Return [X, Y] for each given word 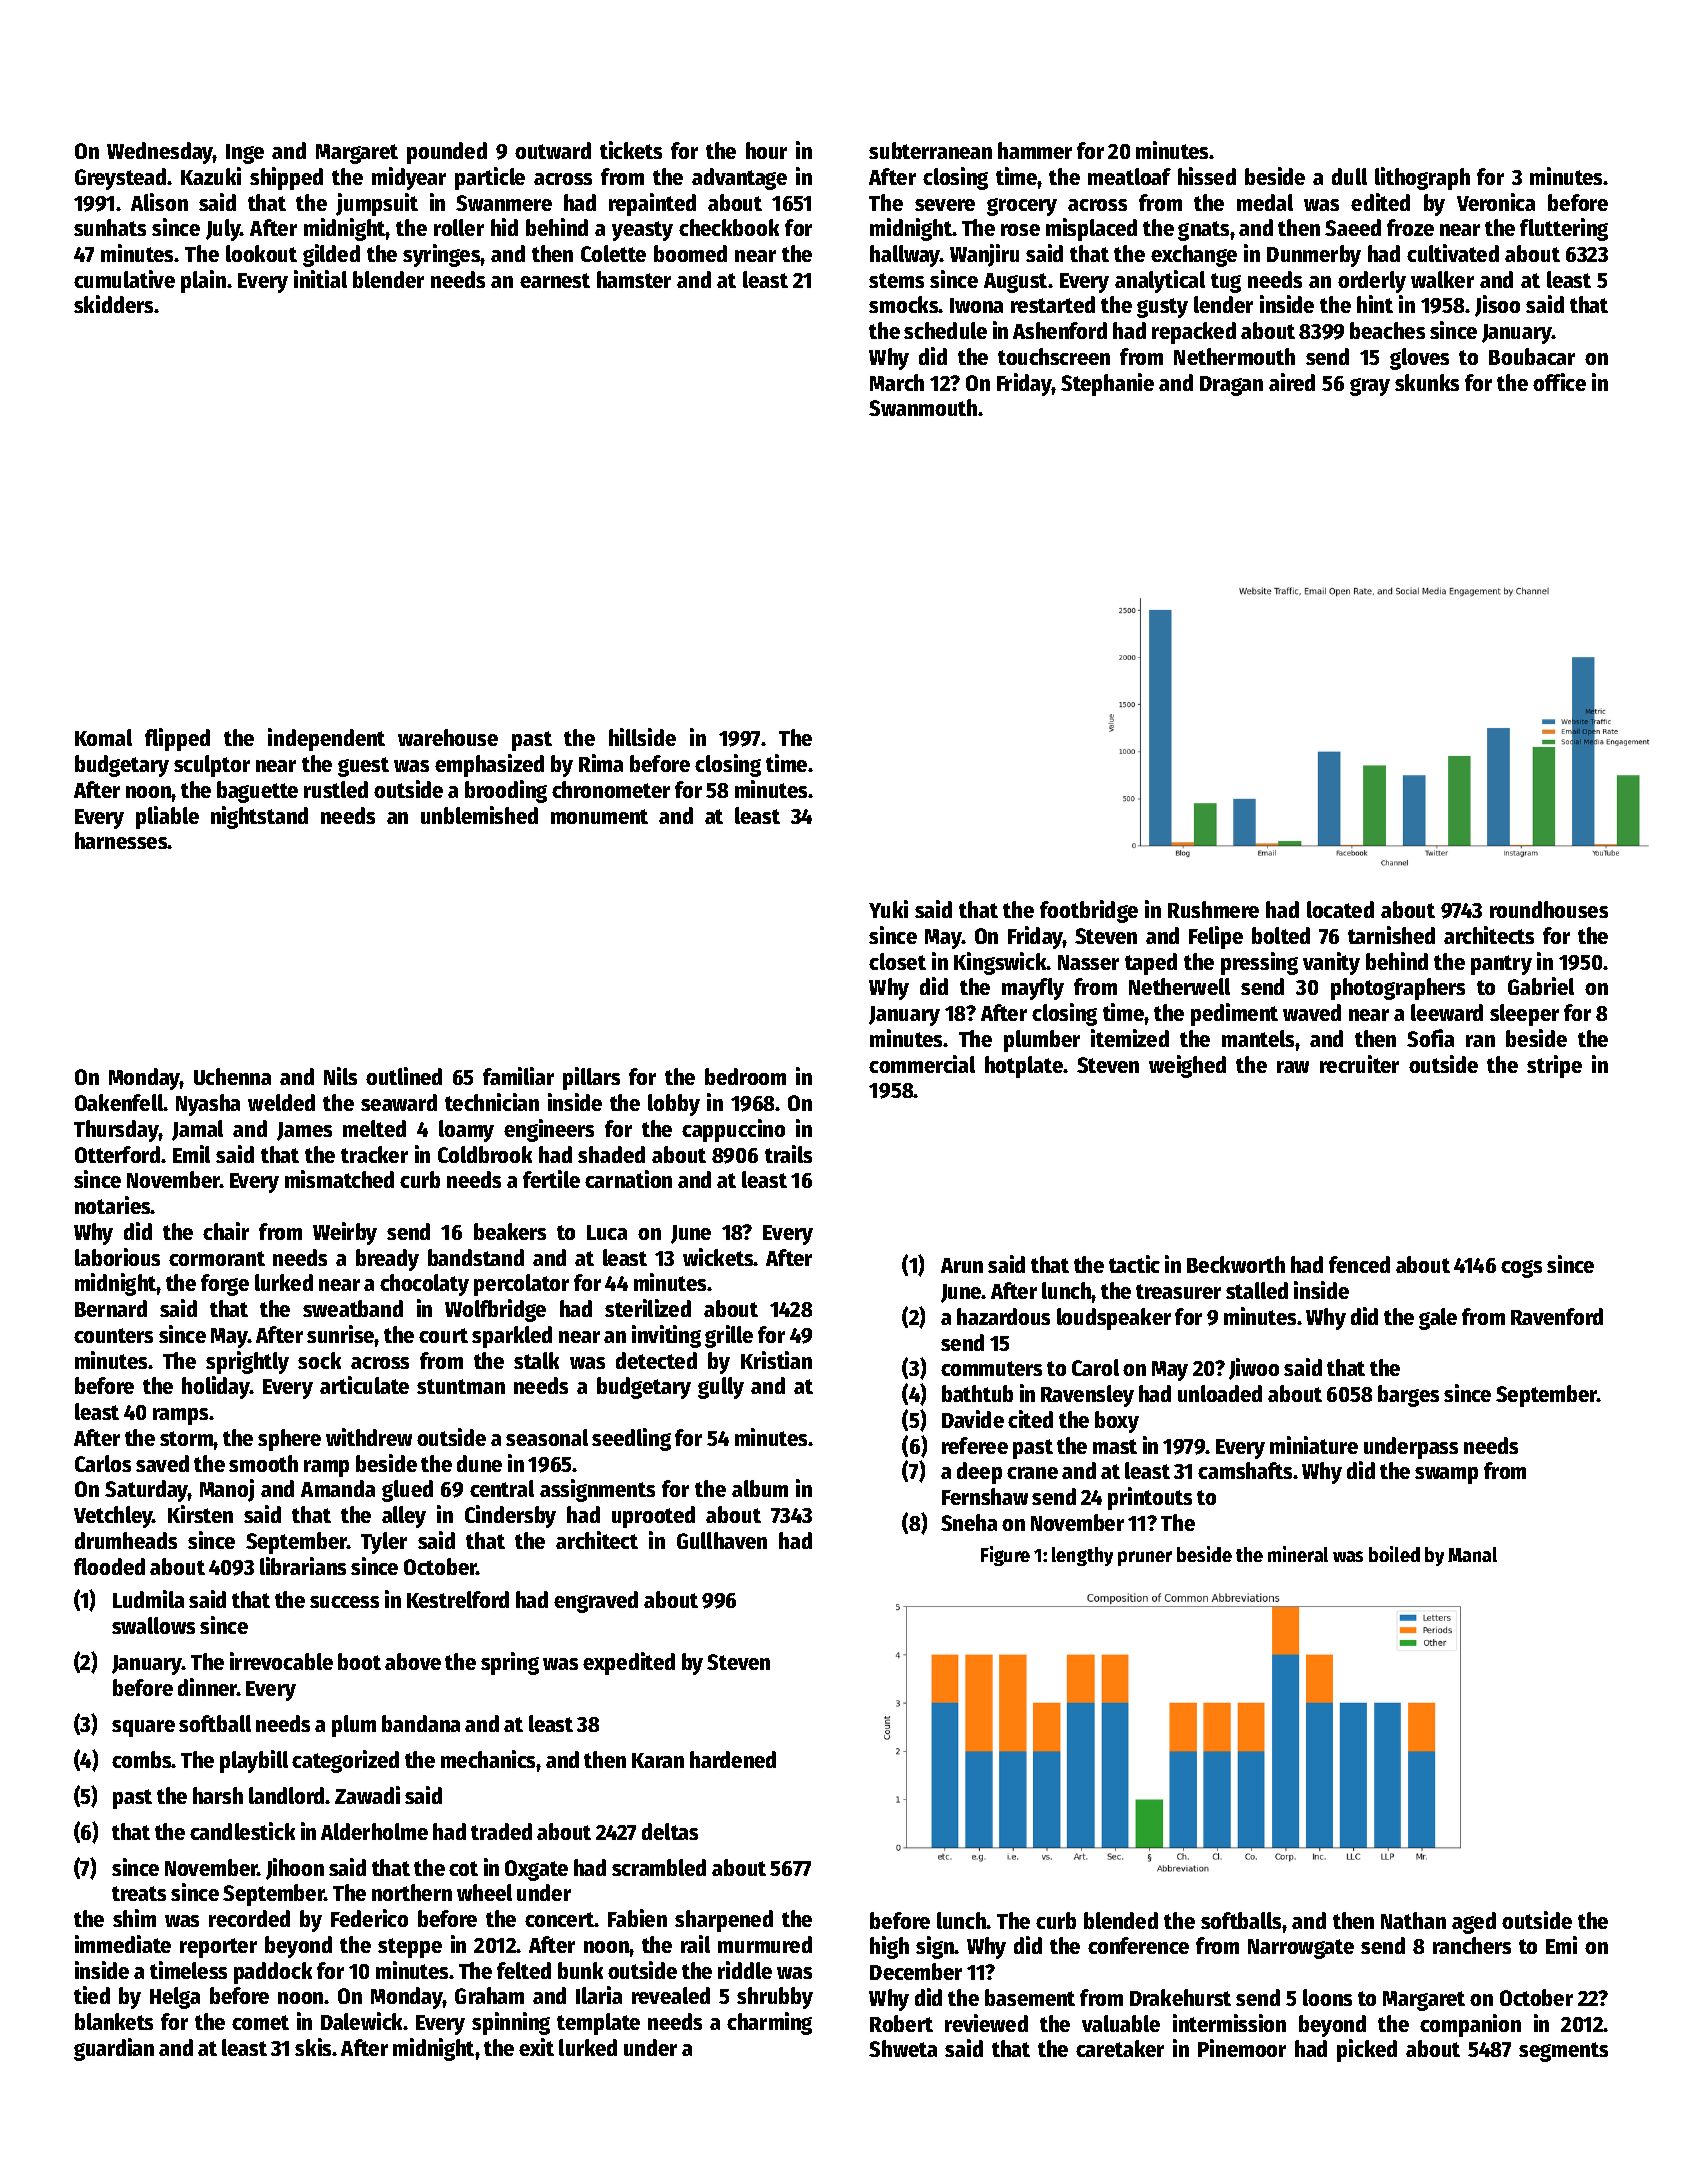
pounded [447, 153]
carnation [628, 1179]
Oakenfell [119, 1102]
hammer [1035, 150]
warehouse [448, 737]
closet [897, 961]
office [1559, 382]
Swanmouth [923, 407]
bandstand [476, 1257]
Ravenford [1557, 1316]
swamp [1446, 1475]
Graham [489, 1995]
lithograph [1422, 178]
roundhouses [1549, 909]
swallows [153, 1625]
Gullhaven [722, 1540]
